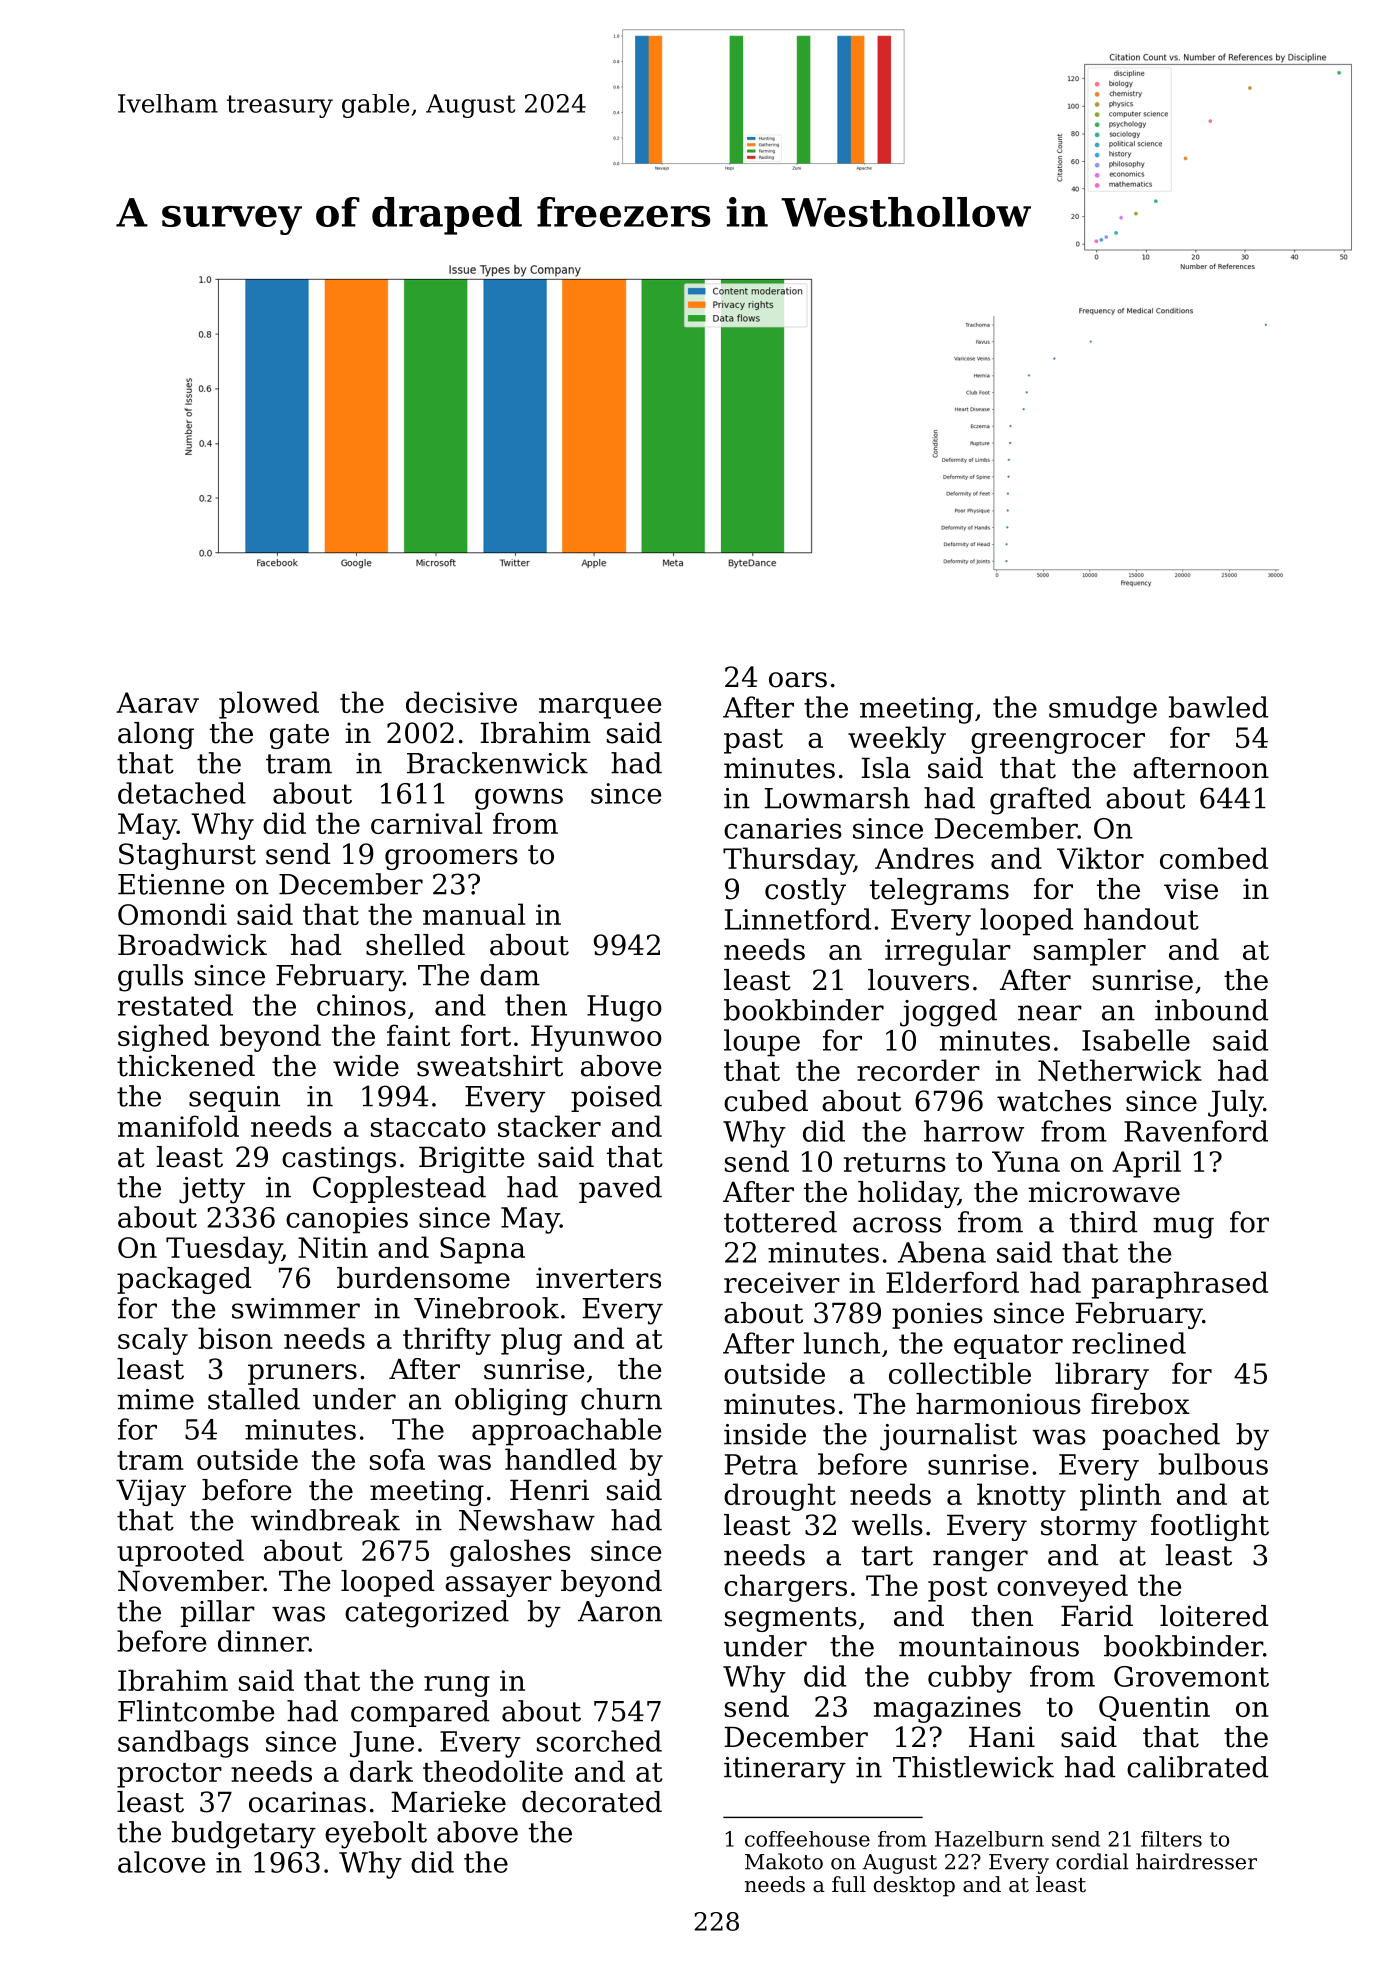 This document has height=1969, width=1386. Describe the element at coordinates (161, 1862) in the document. I see `alcove` at that location.
